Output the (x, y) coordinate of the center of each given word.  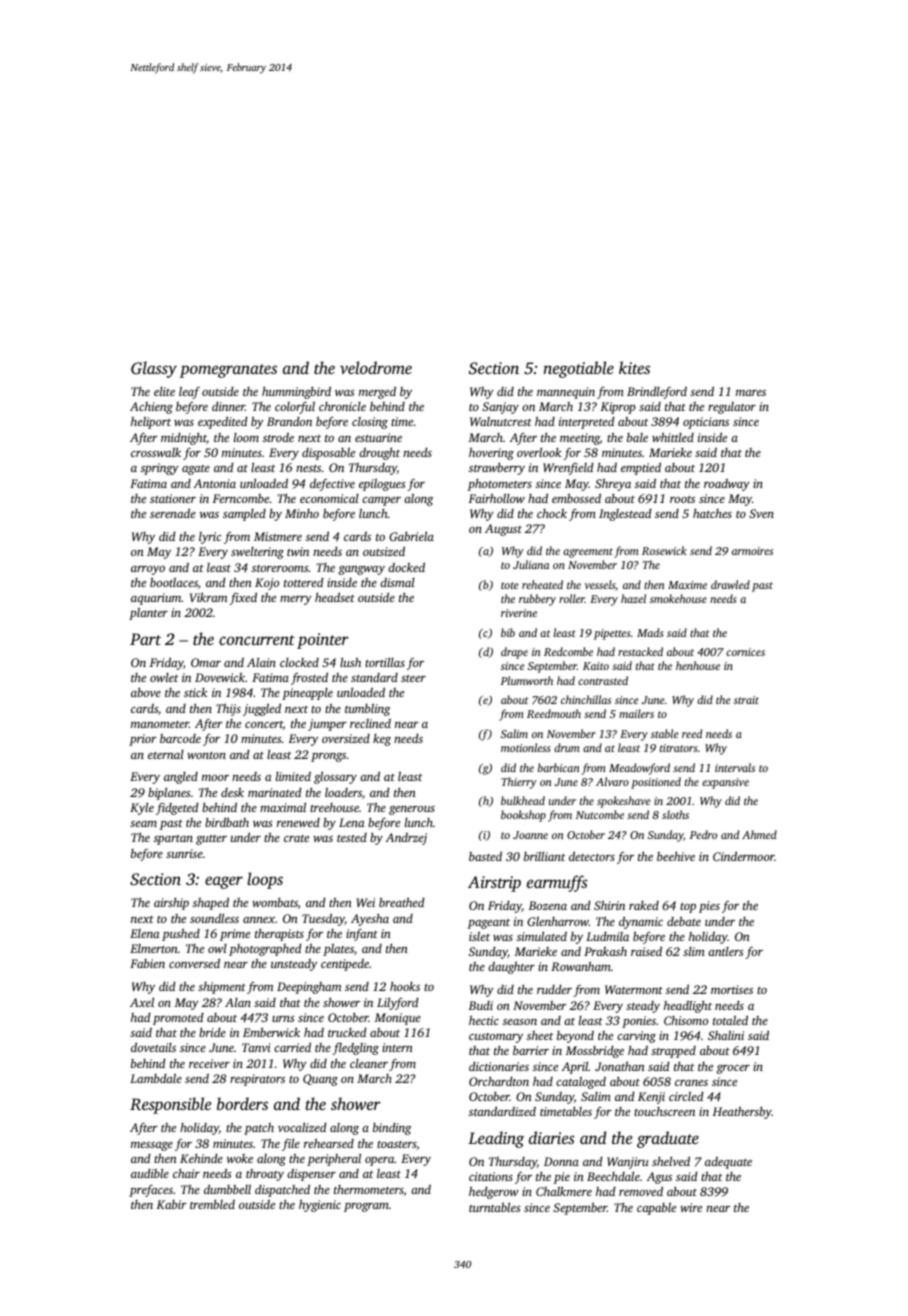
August (503, 530)
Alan (238, 1002)
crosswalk (156, 452)
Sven (761, 513)
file (291, 1145)
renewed (298, 822)
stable (665, 733)
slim (694, 951)
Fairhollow (497, 498)
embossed (576, 498)
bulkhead (523, 800)
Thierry (519, 783)
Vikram (208, 597)
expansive (725, 783)
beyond (575, 1037)
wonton (206, 755)
